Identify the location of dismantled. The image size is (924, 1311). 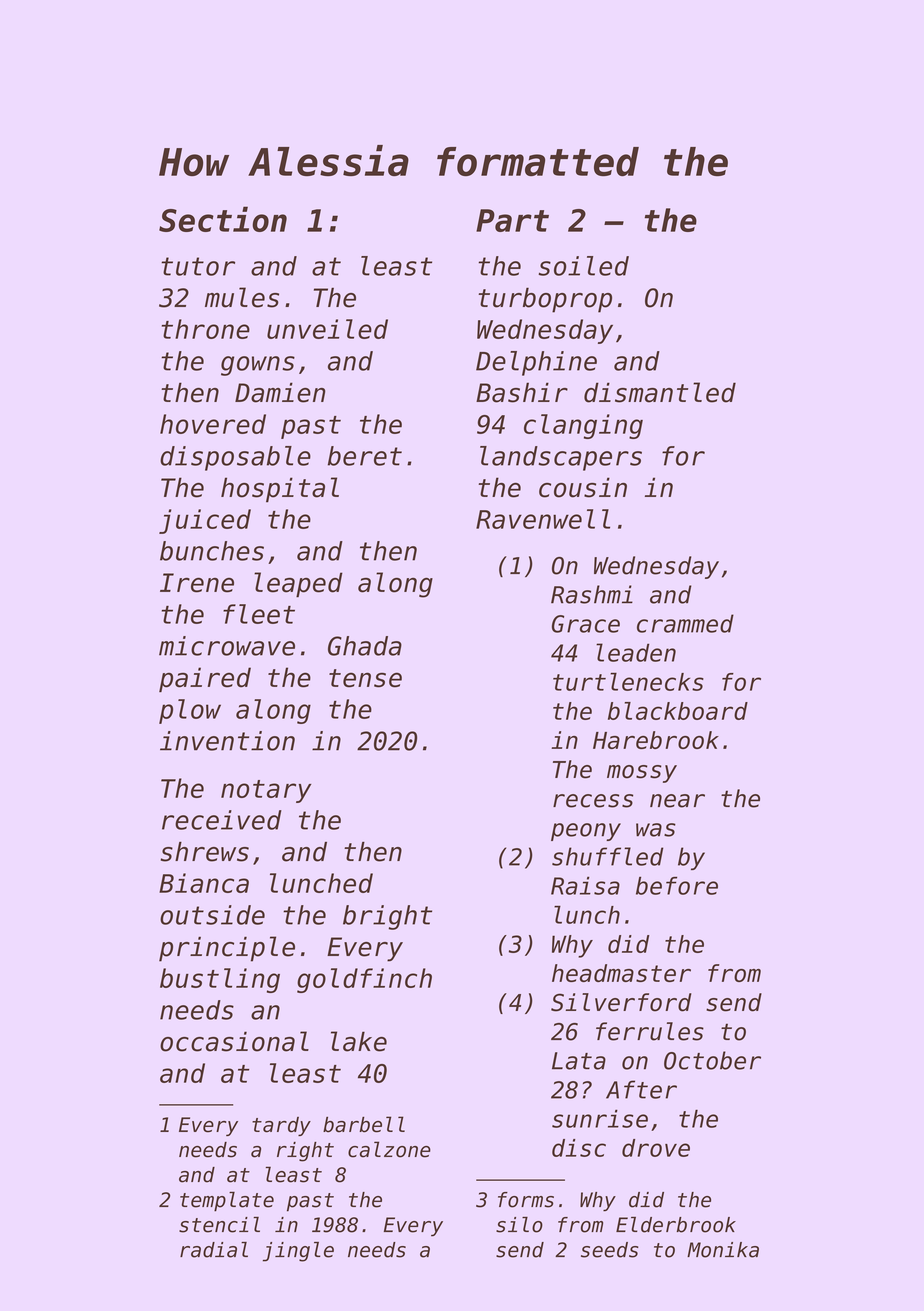
(660, 392).
